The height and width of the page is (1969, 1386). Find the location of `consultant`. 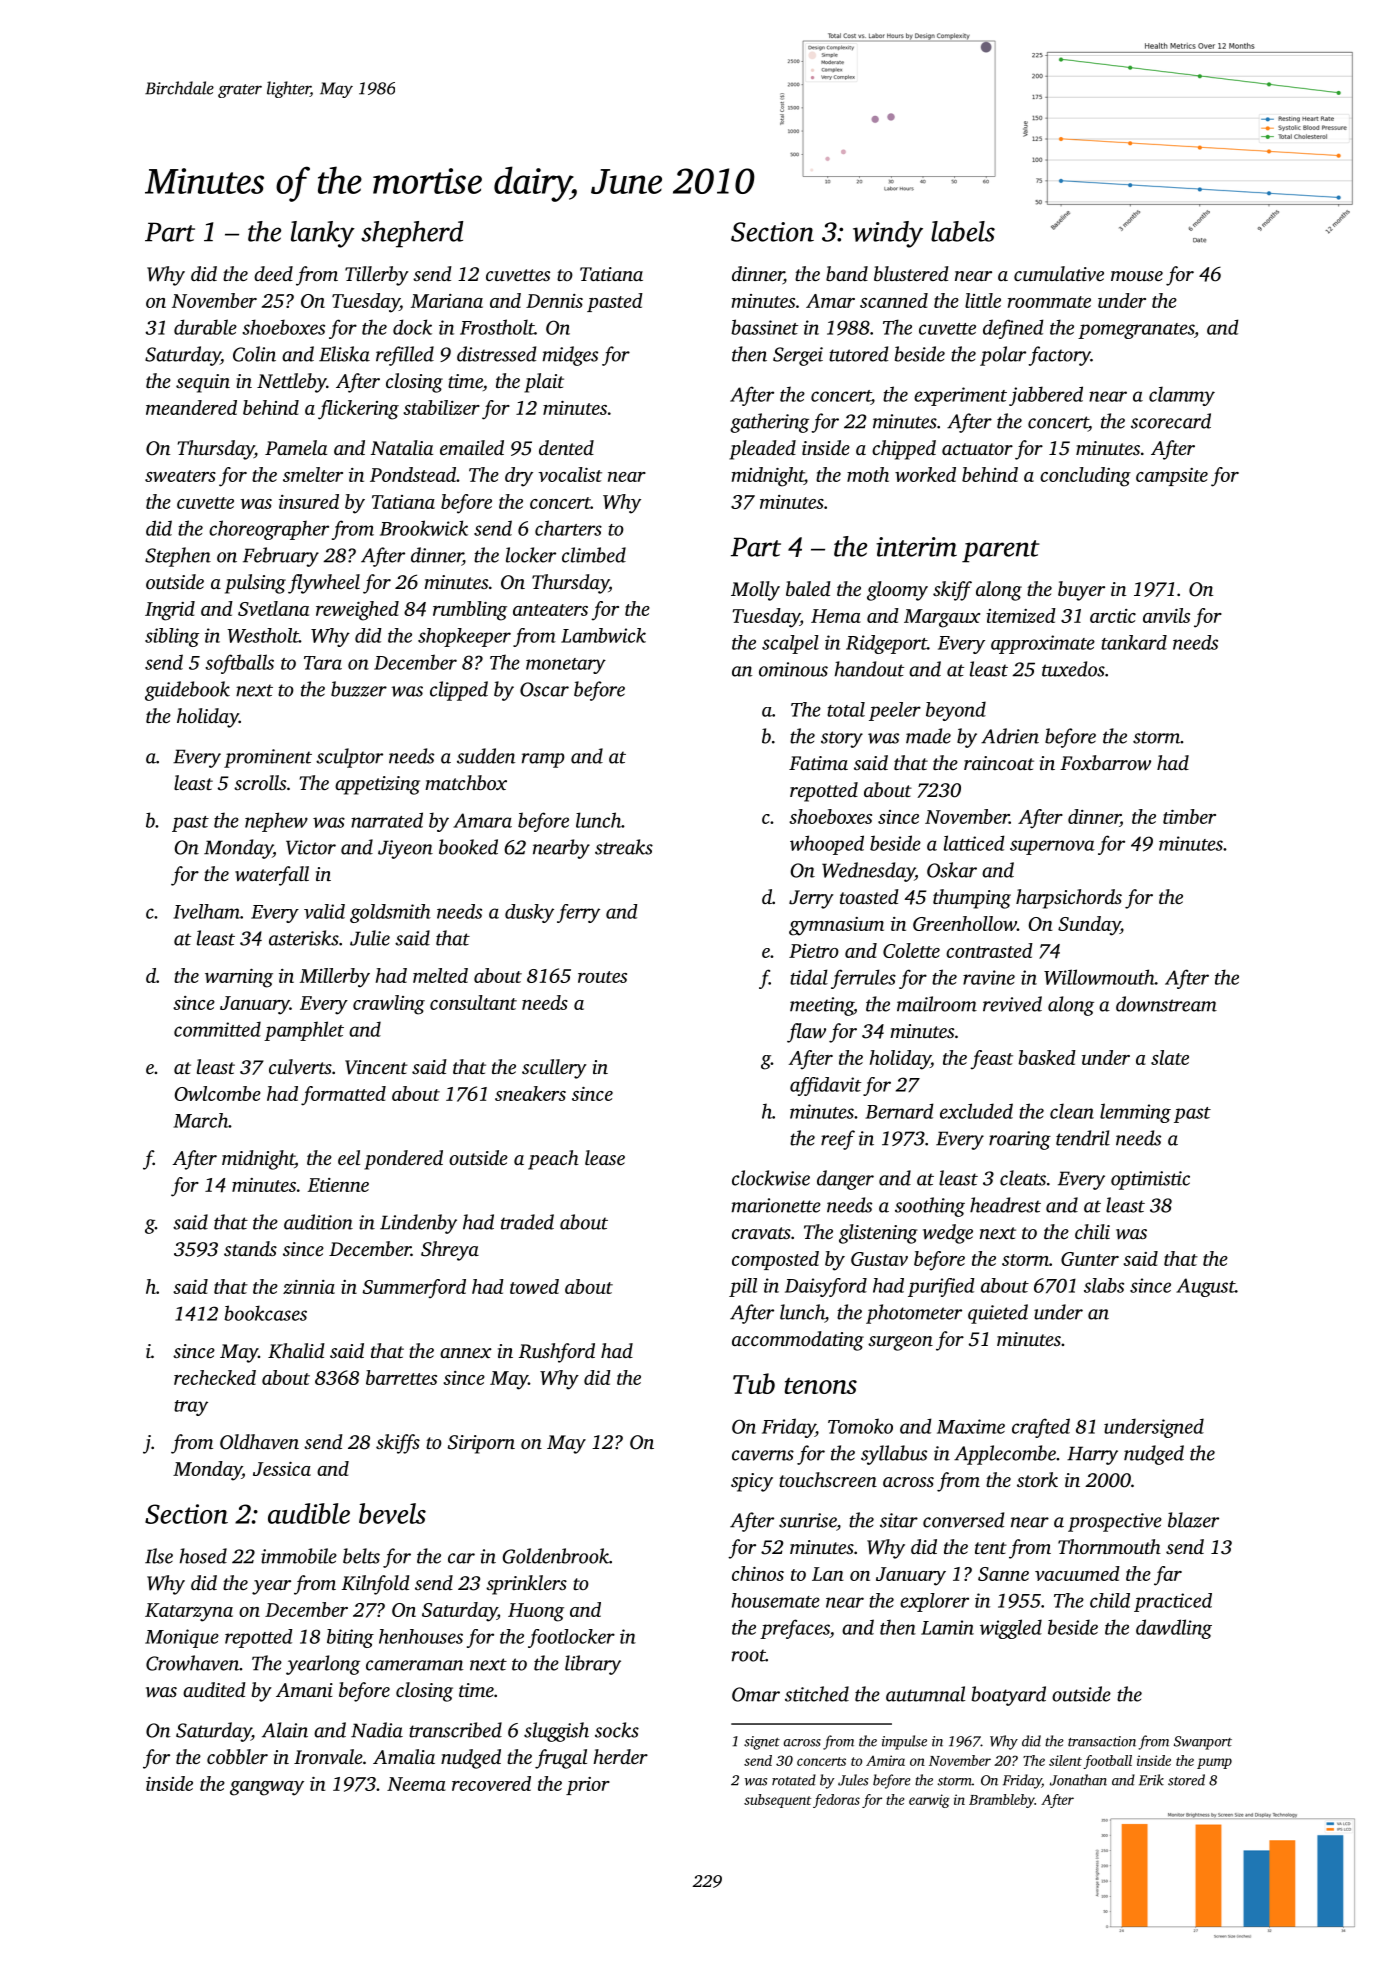

consultant is located at coordinates (473, 1002).
